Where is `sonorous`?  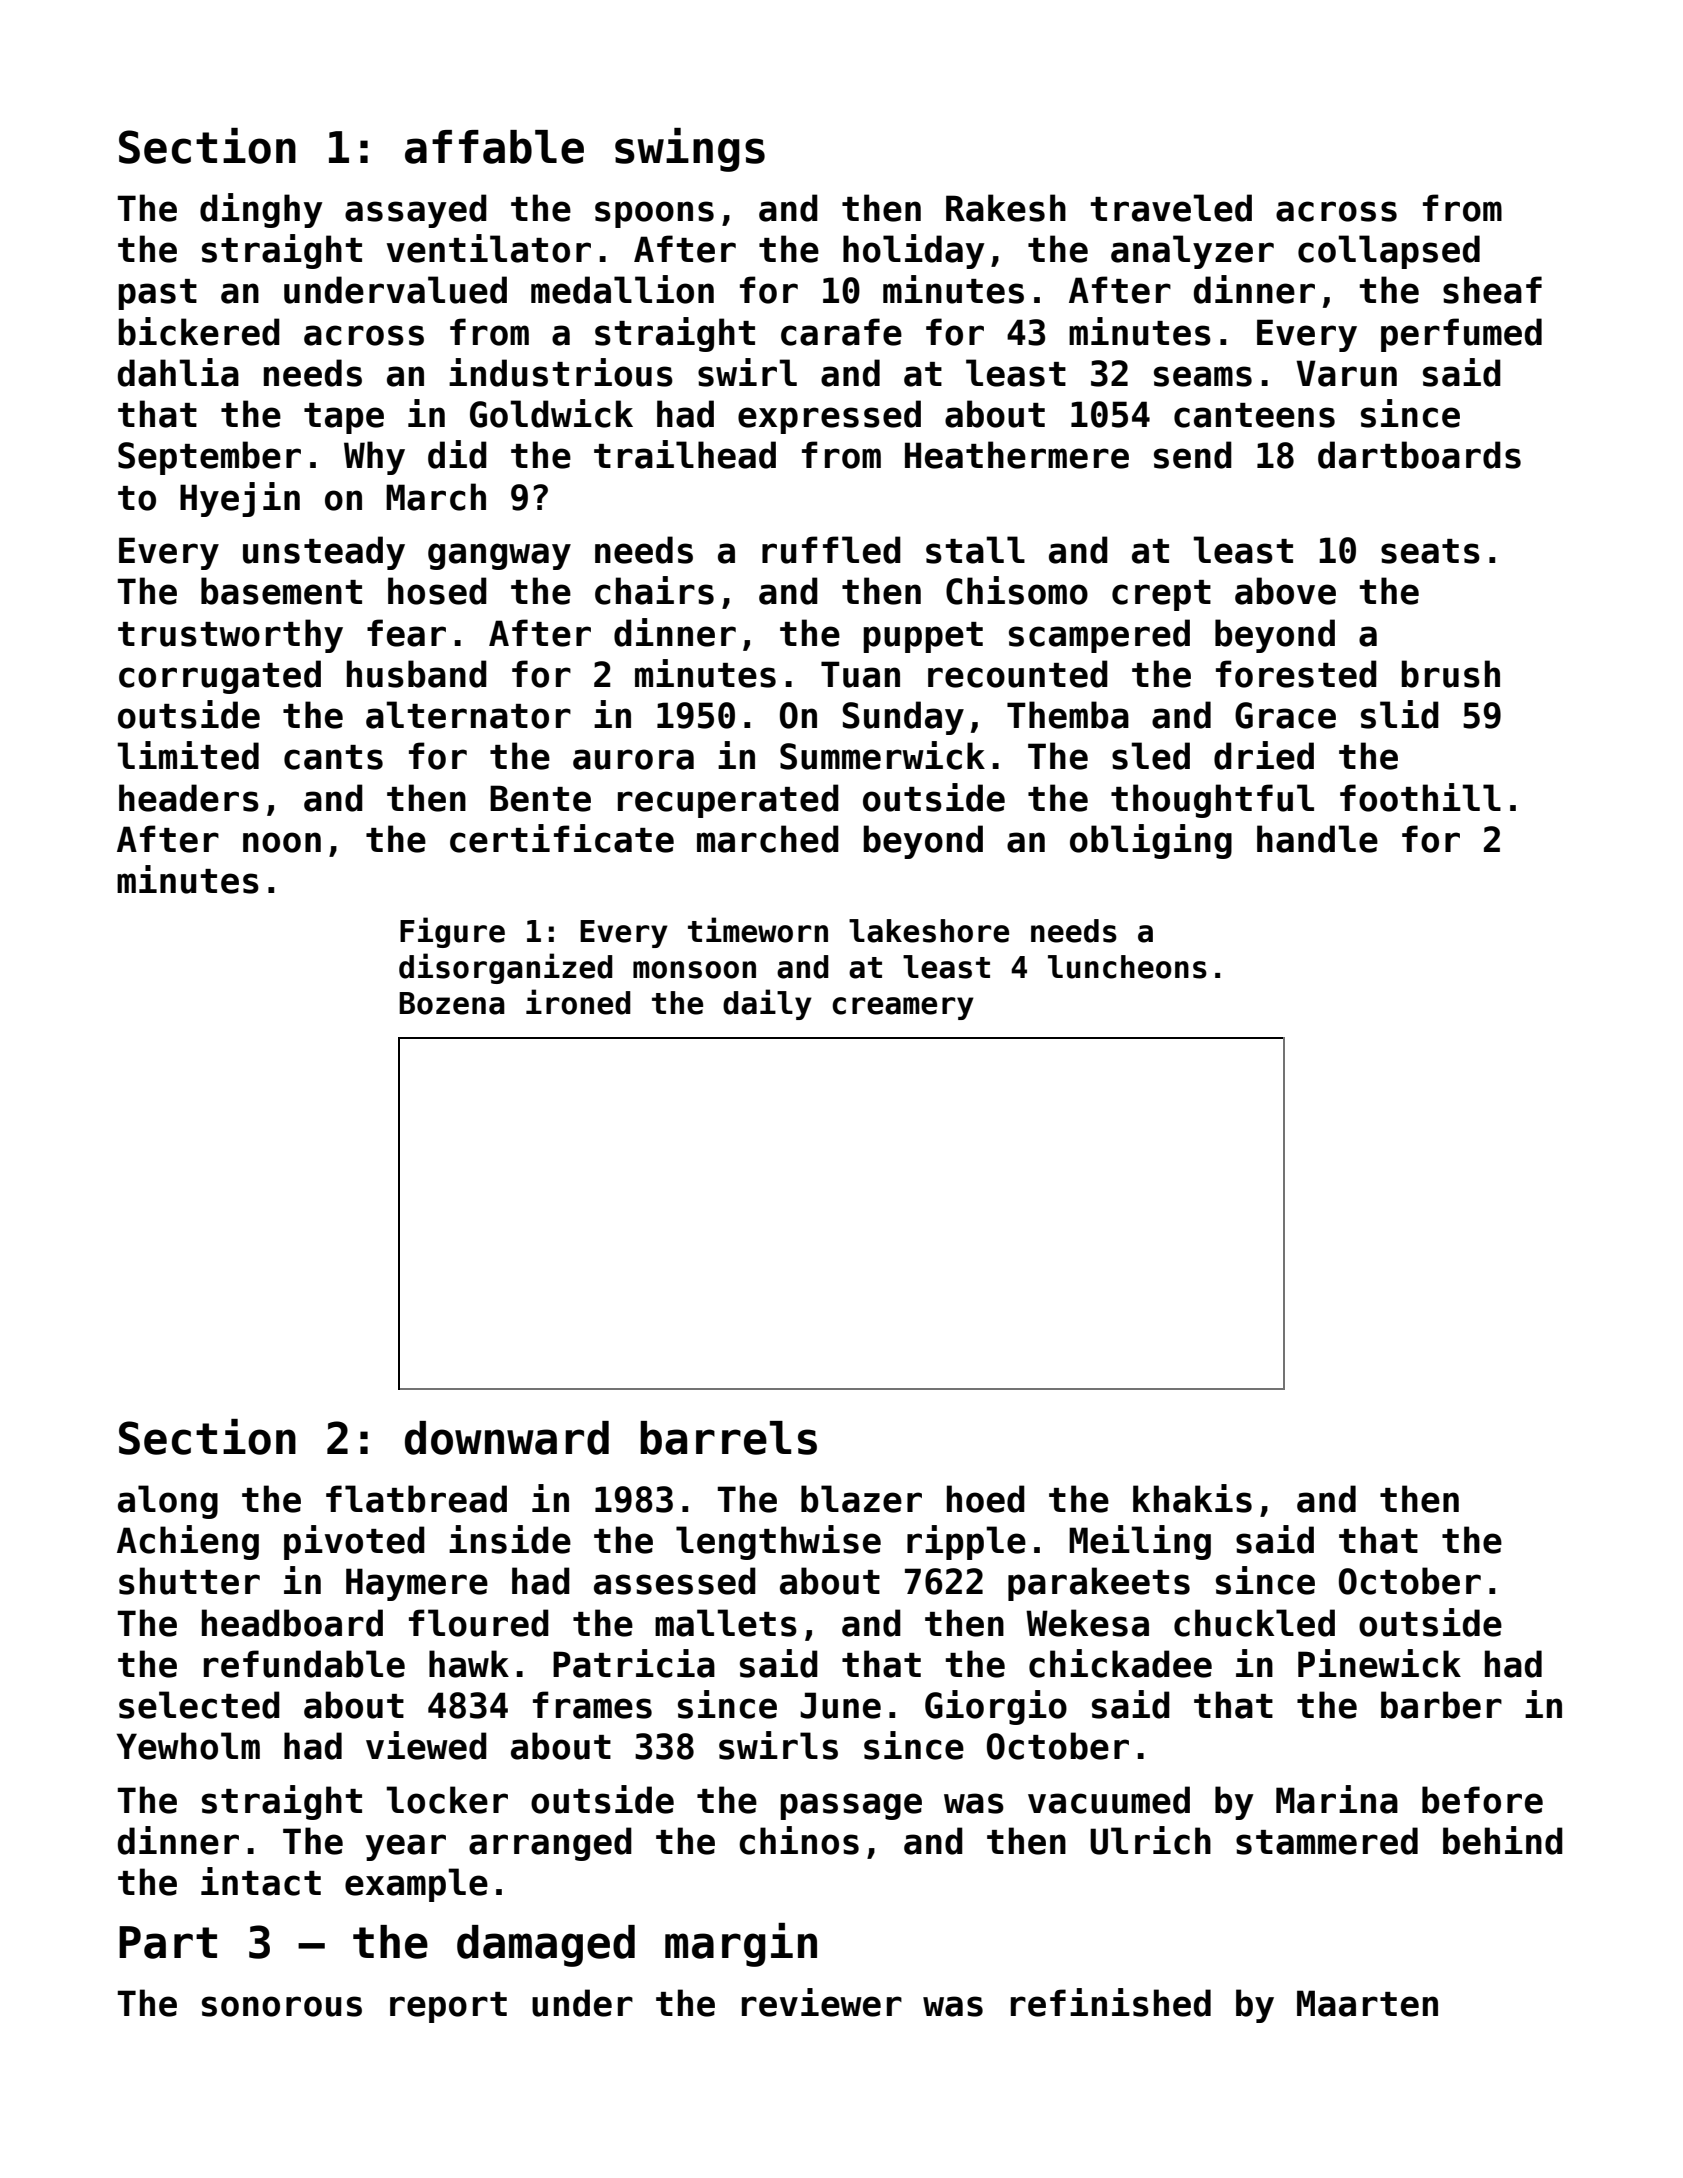
sonorous is located at coordinates (282, 2006).
